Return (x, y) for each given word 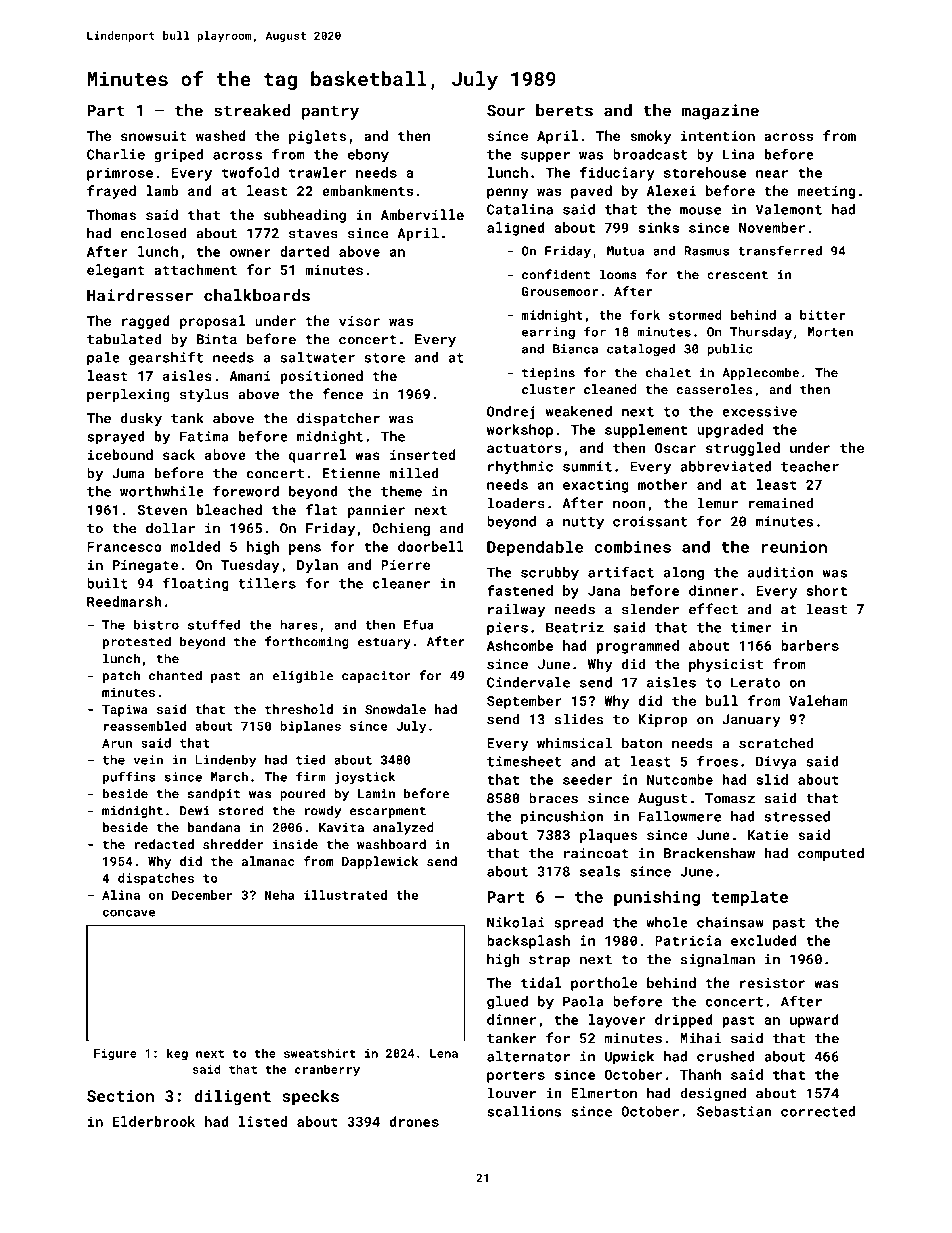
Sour (506, 110)
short (827, 590)
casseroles (715, 389)
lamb (162, 190)
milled (414, 473)
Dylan (317, 566)
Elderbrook (154, 1121)
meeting (826, 192)
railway (516, 610)
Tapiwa (125, 710)
